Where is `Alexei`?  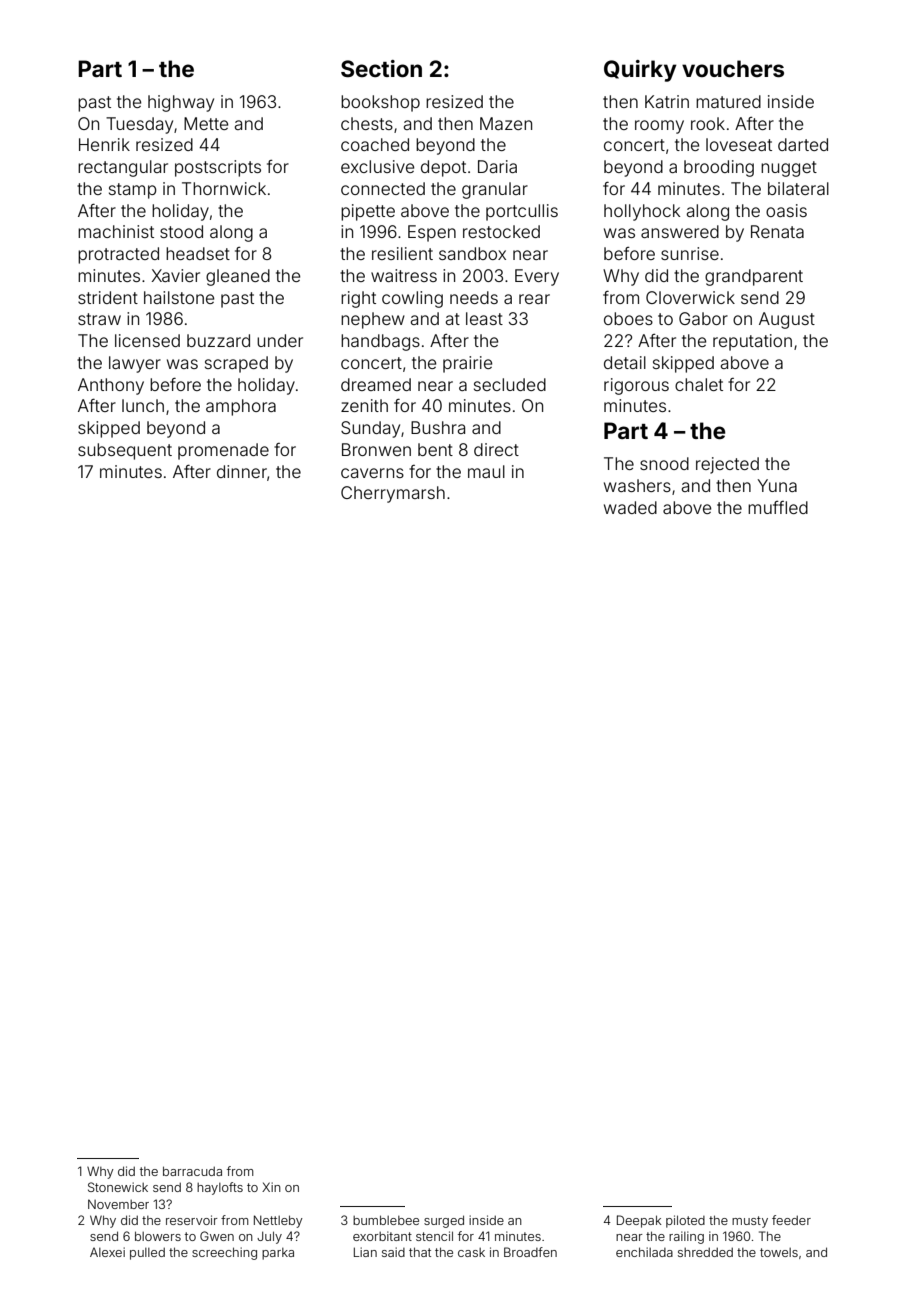 Alexei is located at coordinates (107, 1252).
